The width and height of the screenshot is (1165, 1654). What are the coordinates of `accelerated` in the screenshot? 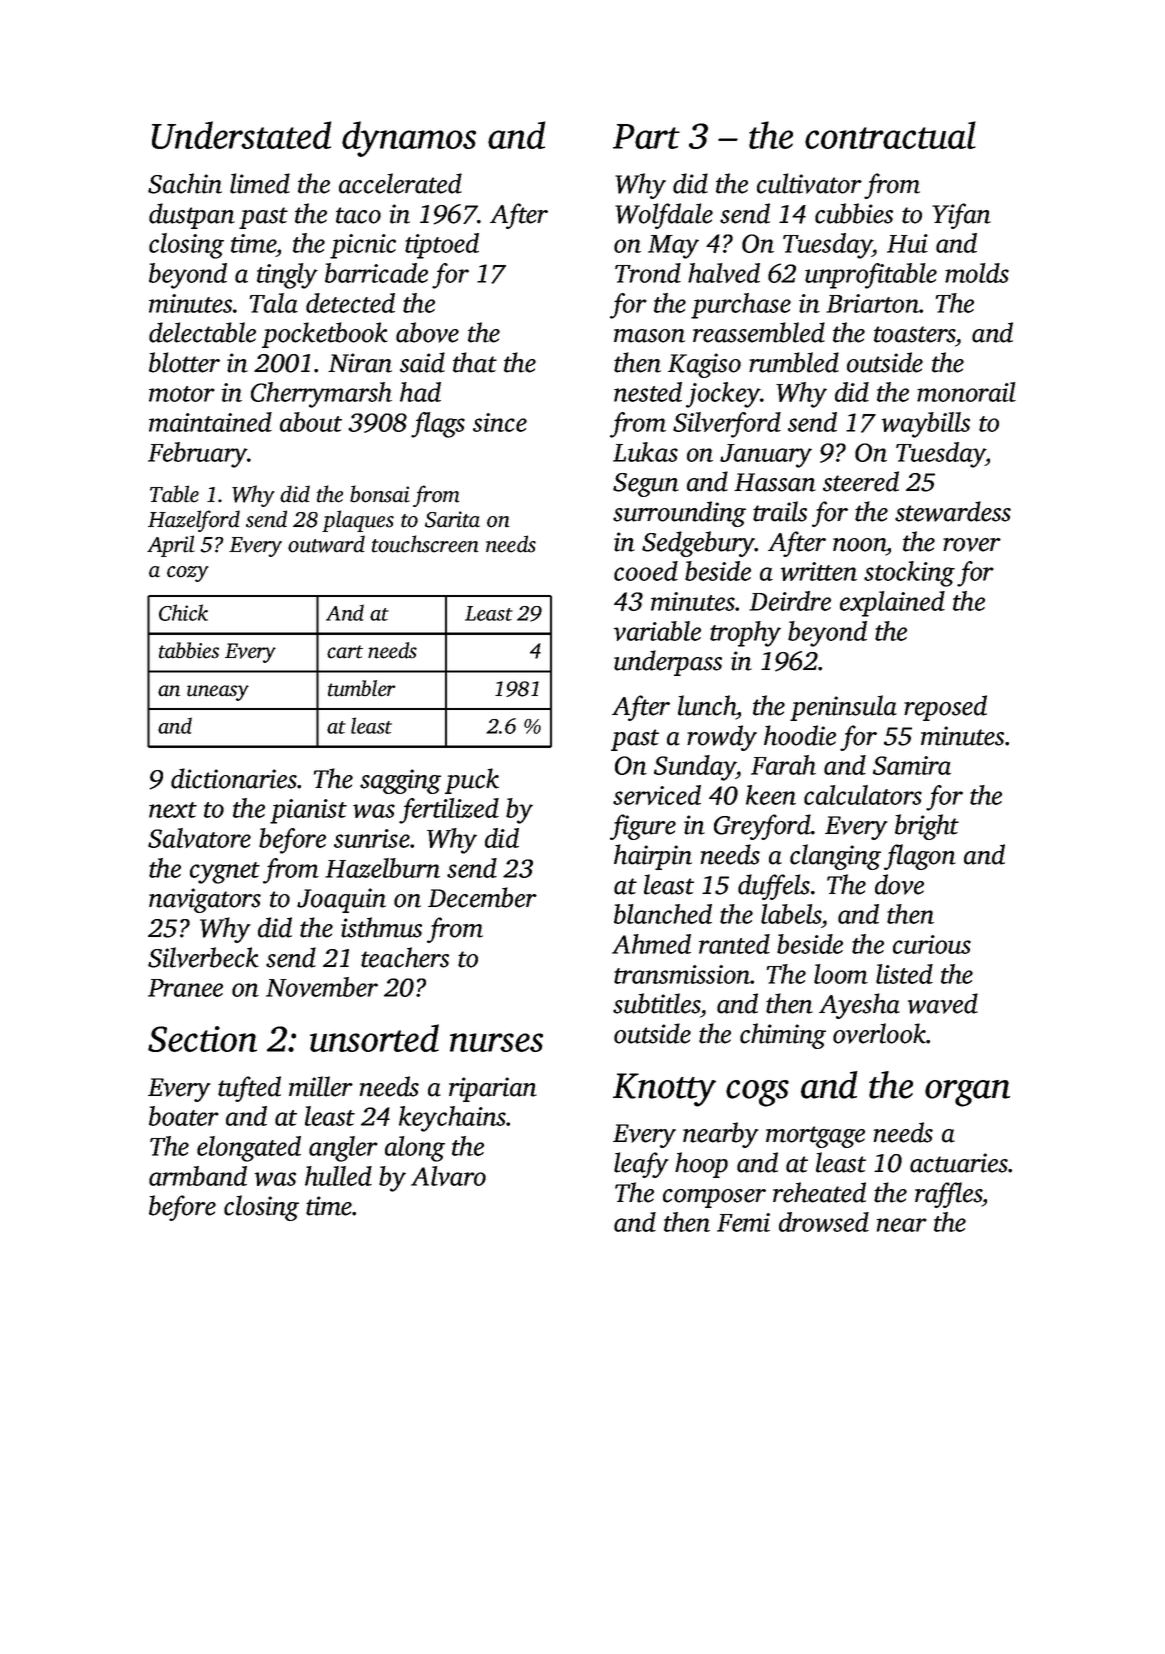 It's located at (400, 183).
